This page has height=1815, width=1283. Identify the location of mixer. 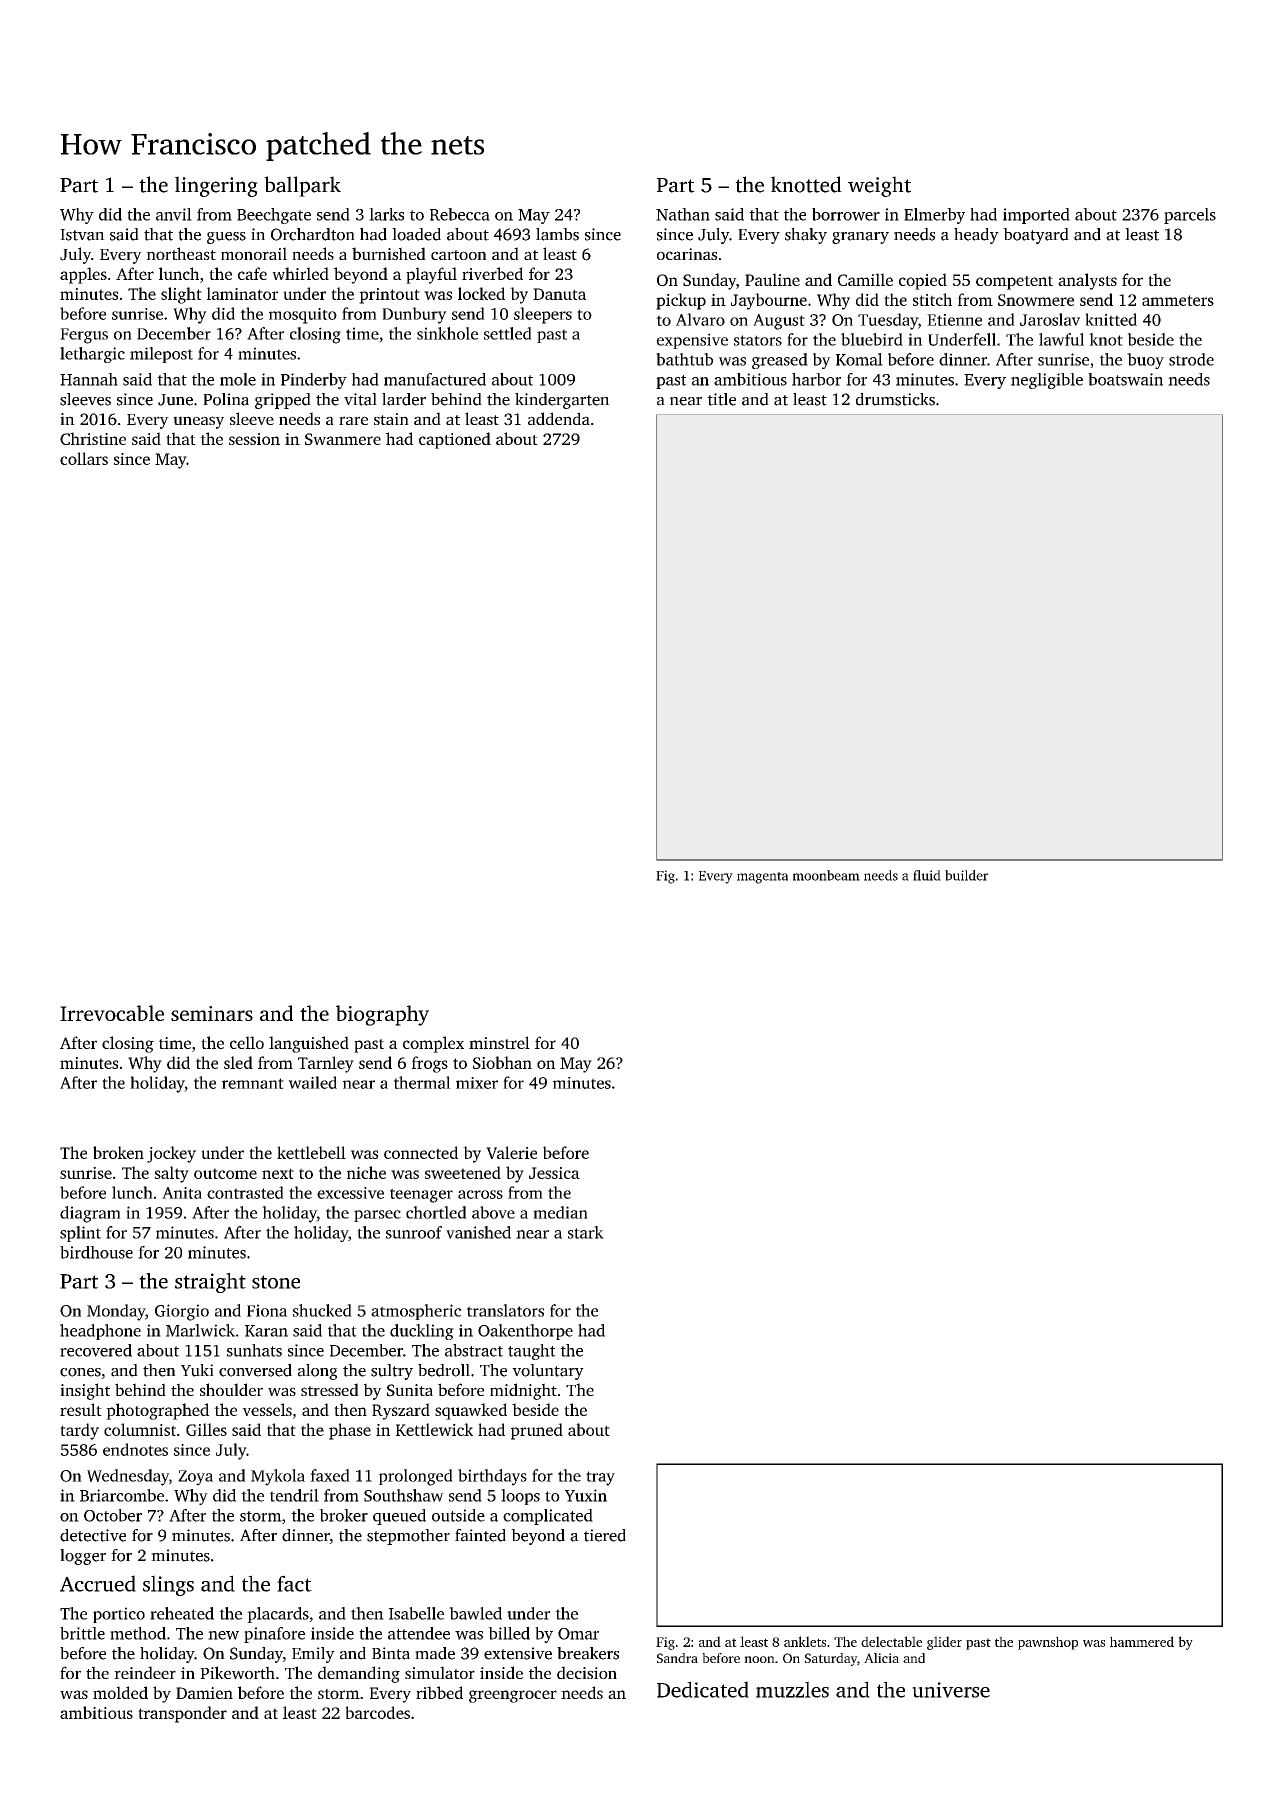
(477, 1083).
